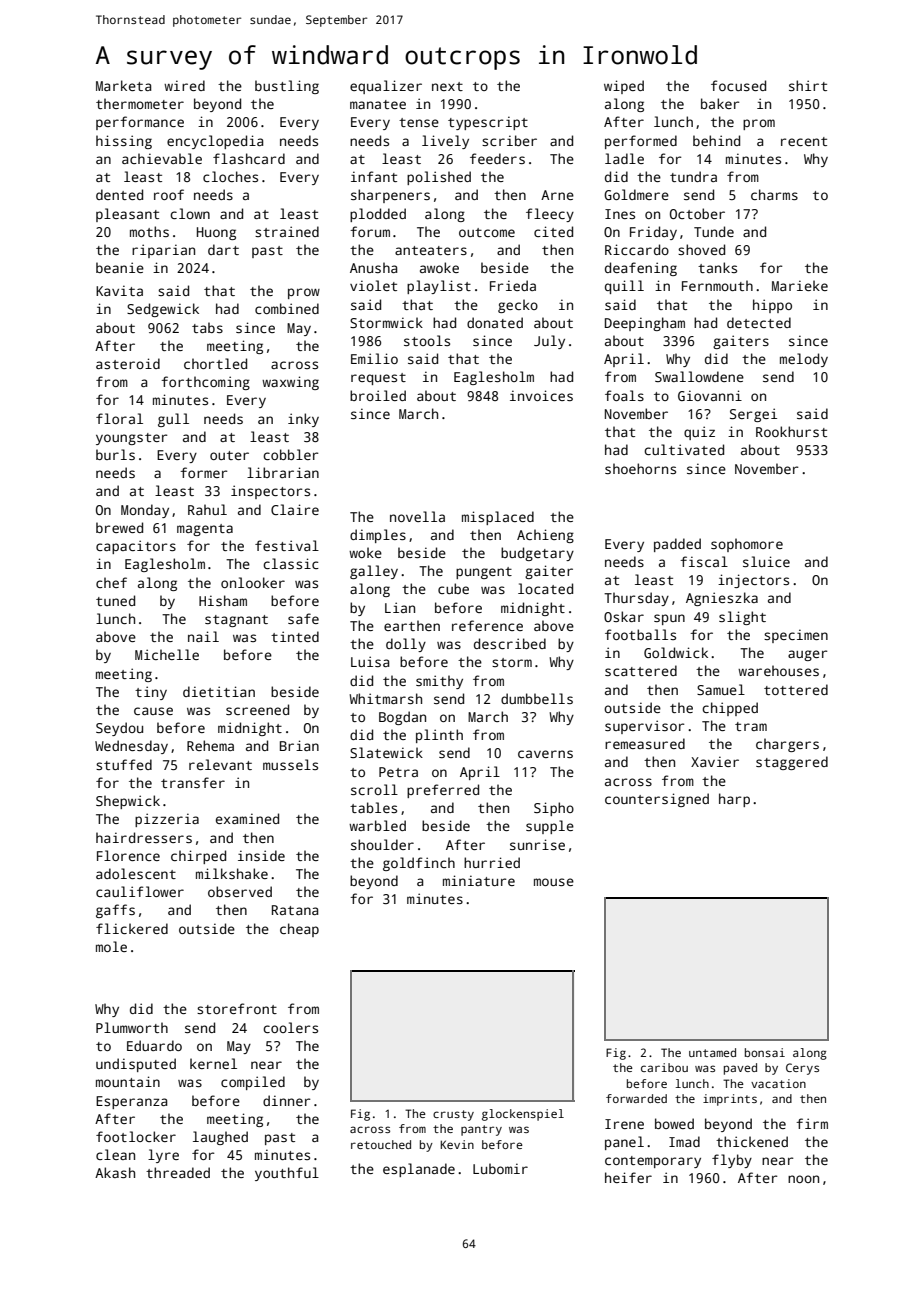 The image size is (924, 1308). I want to click on thermometer, so click(140, 103).
